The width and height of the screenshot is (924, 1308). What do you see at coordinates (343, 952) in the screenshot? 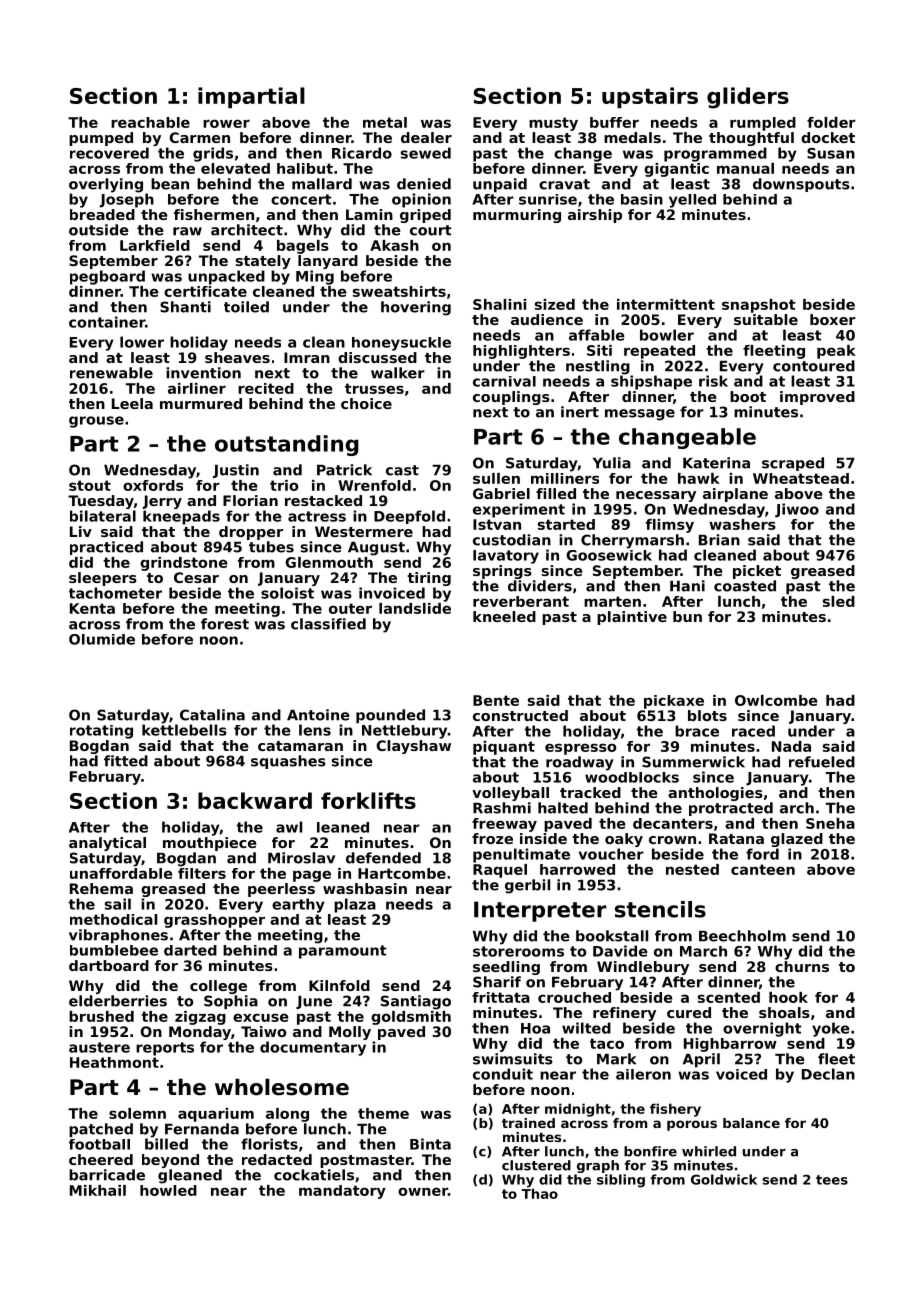
I see `paramount` at bounding box center [343, 952].
